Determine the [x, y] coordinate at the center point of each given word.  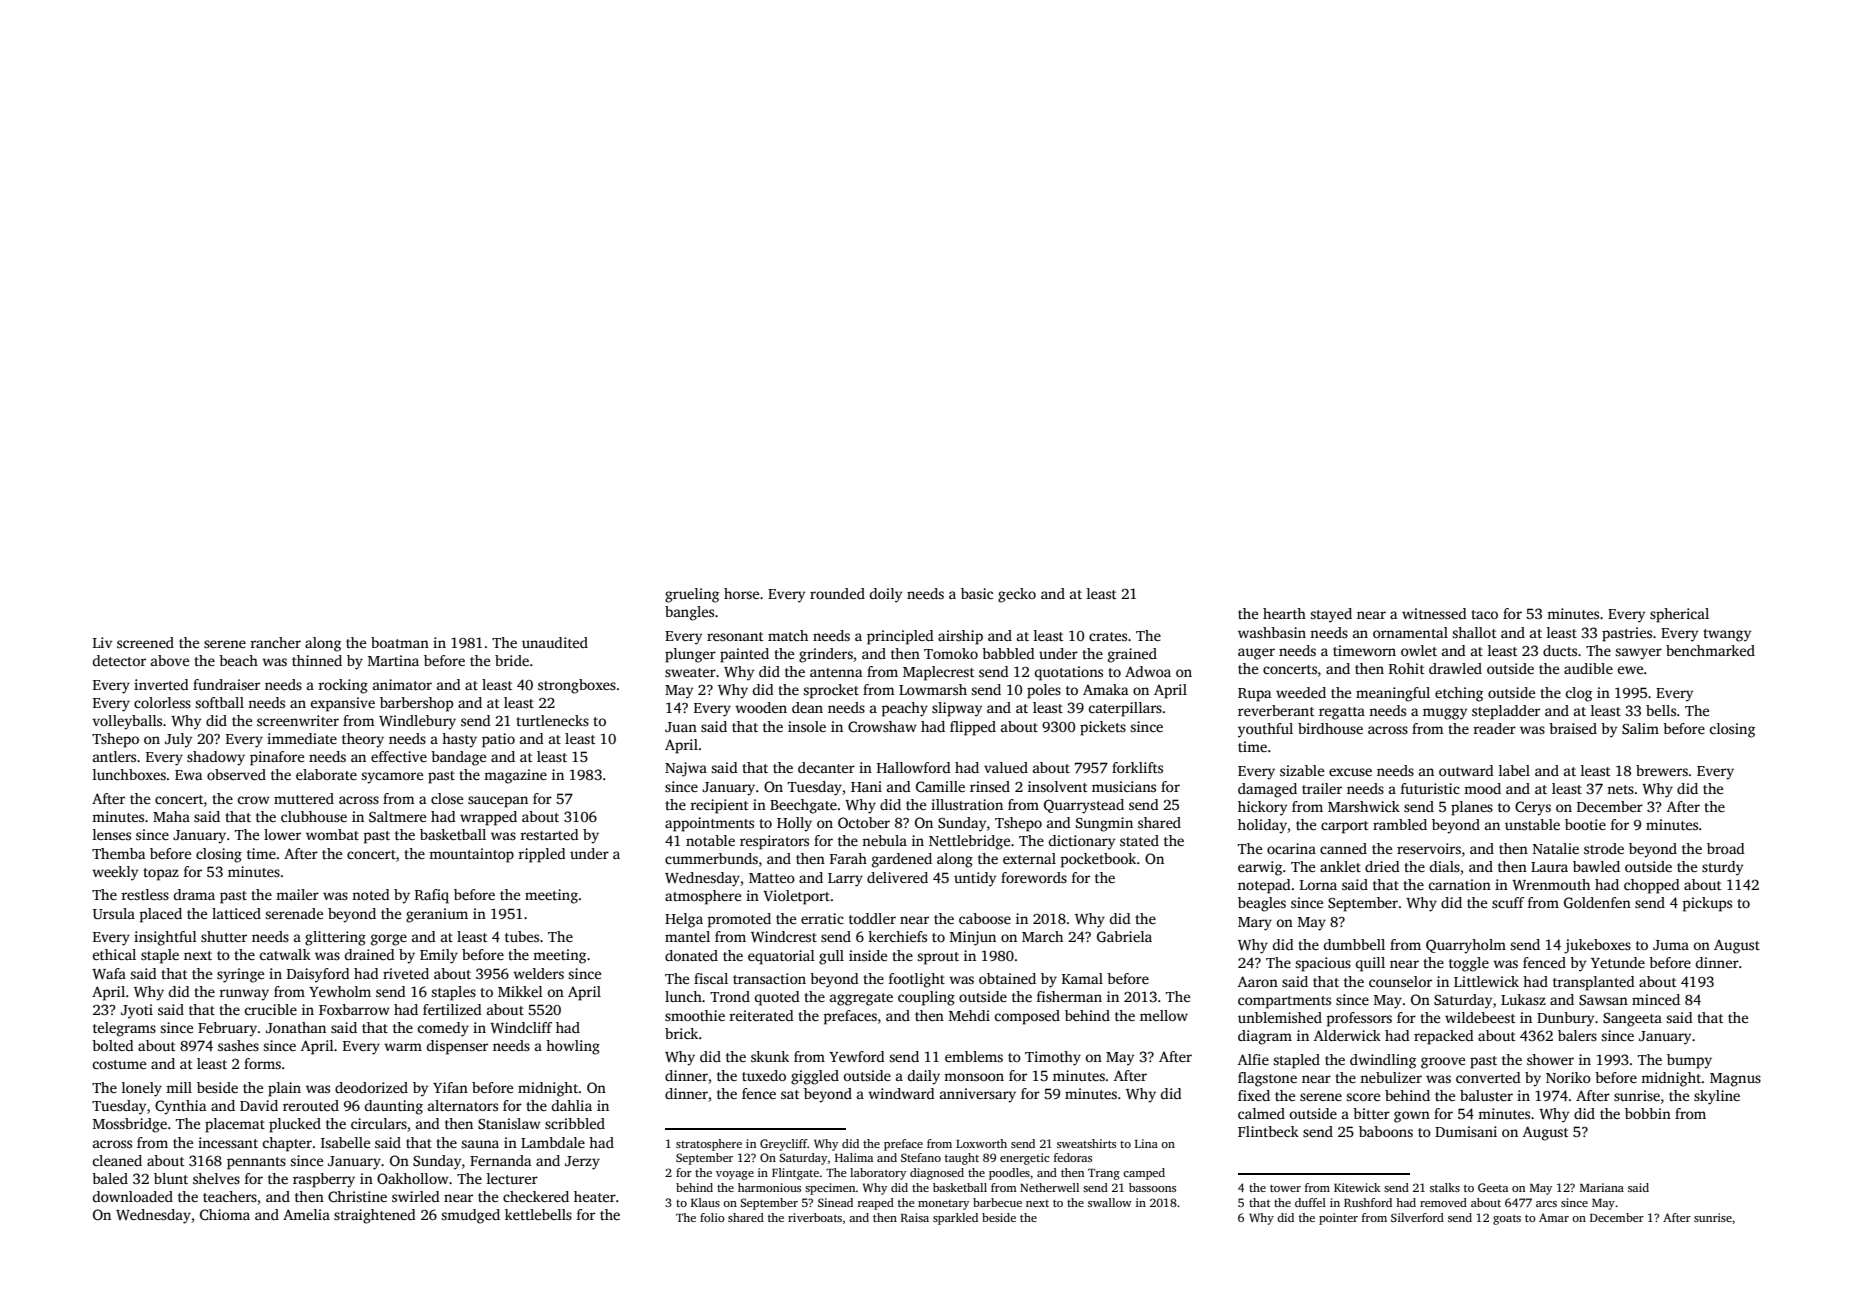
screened [145, 642]
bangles [689, 613]
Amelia [306, 1214]
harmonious [769, 1187]
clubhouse [314, 816]
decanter [826, 767]
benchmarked [1710, 650]
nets [1620, 789]
